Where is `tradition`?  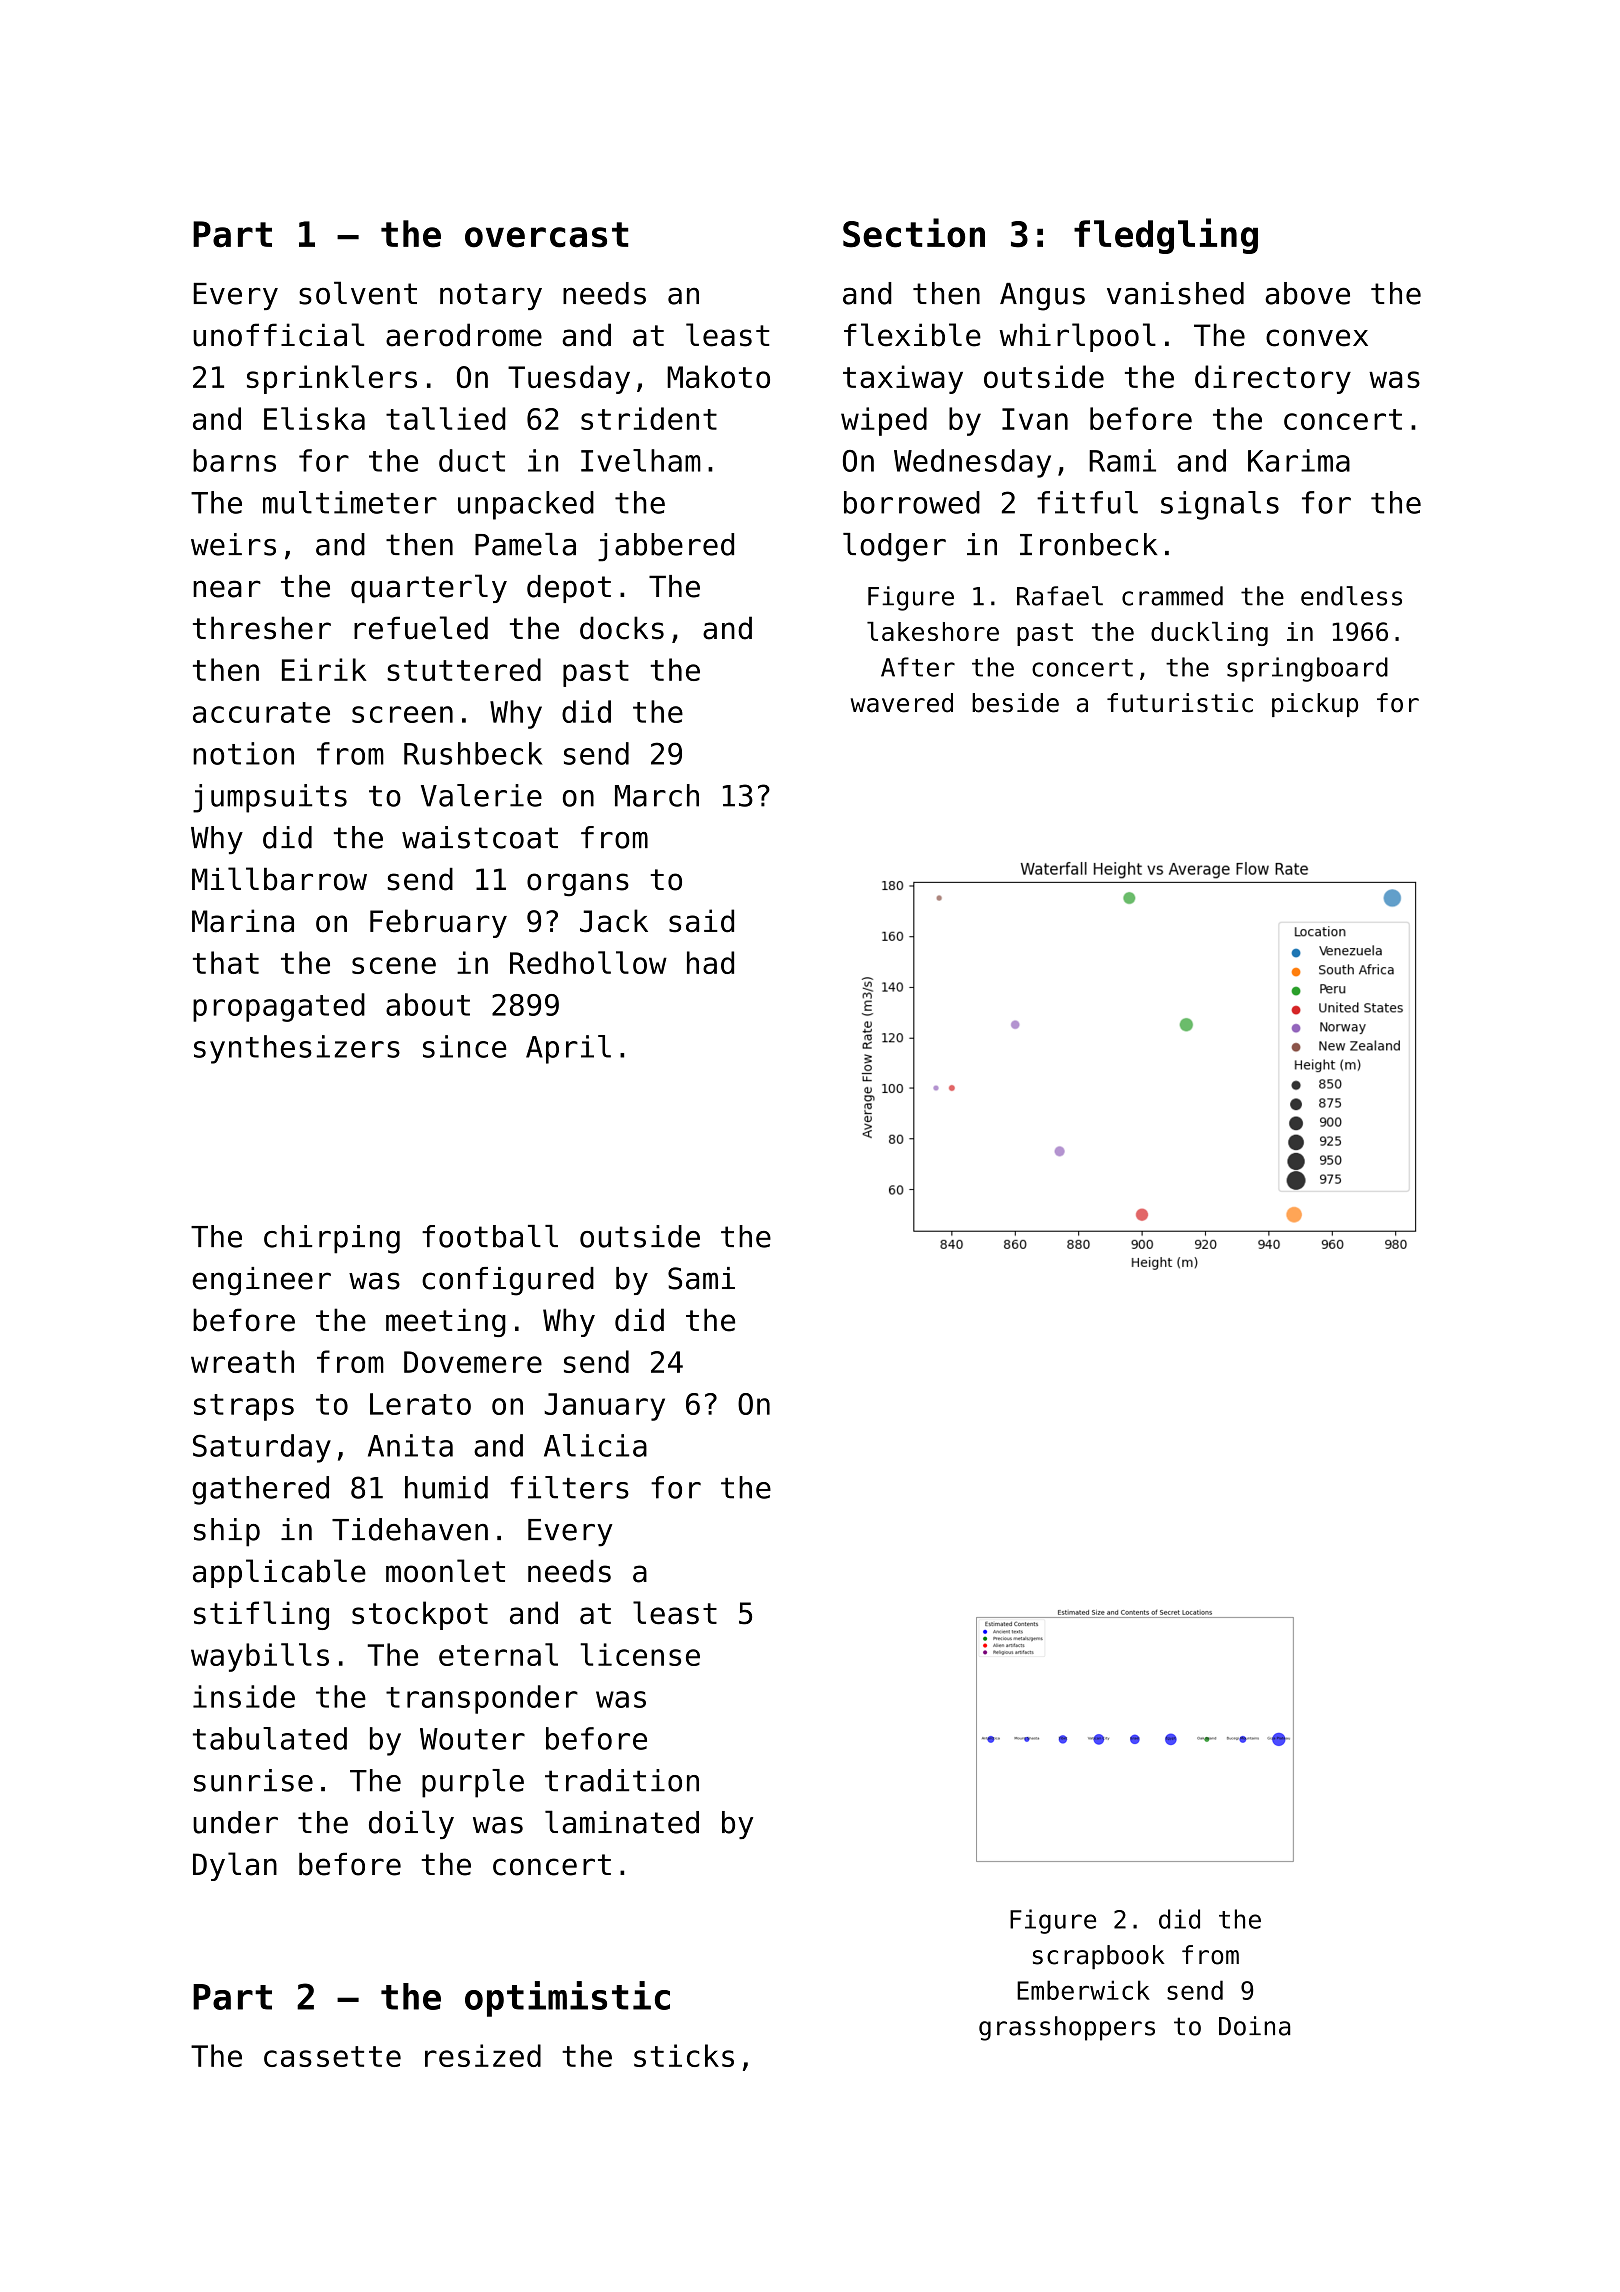 tradition is located at coordinates (622, 1780).
